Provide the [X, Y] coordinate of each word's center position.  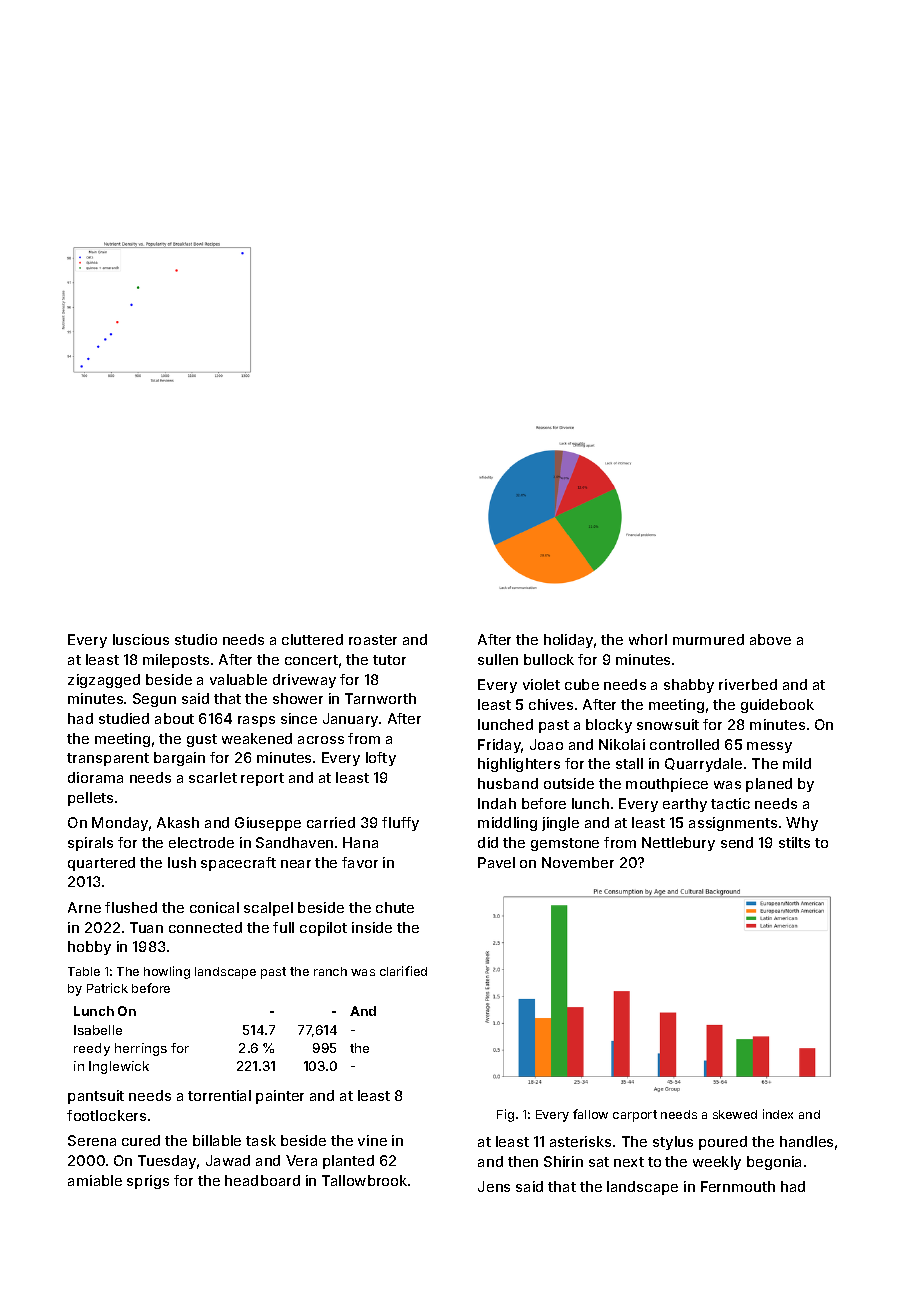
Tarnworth [380, 698]
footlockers [106, 1115]
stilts [794, 842]
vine [372, 1140]
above [770, 639]
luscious [141, 639]
